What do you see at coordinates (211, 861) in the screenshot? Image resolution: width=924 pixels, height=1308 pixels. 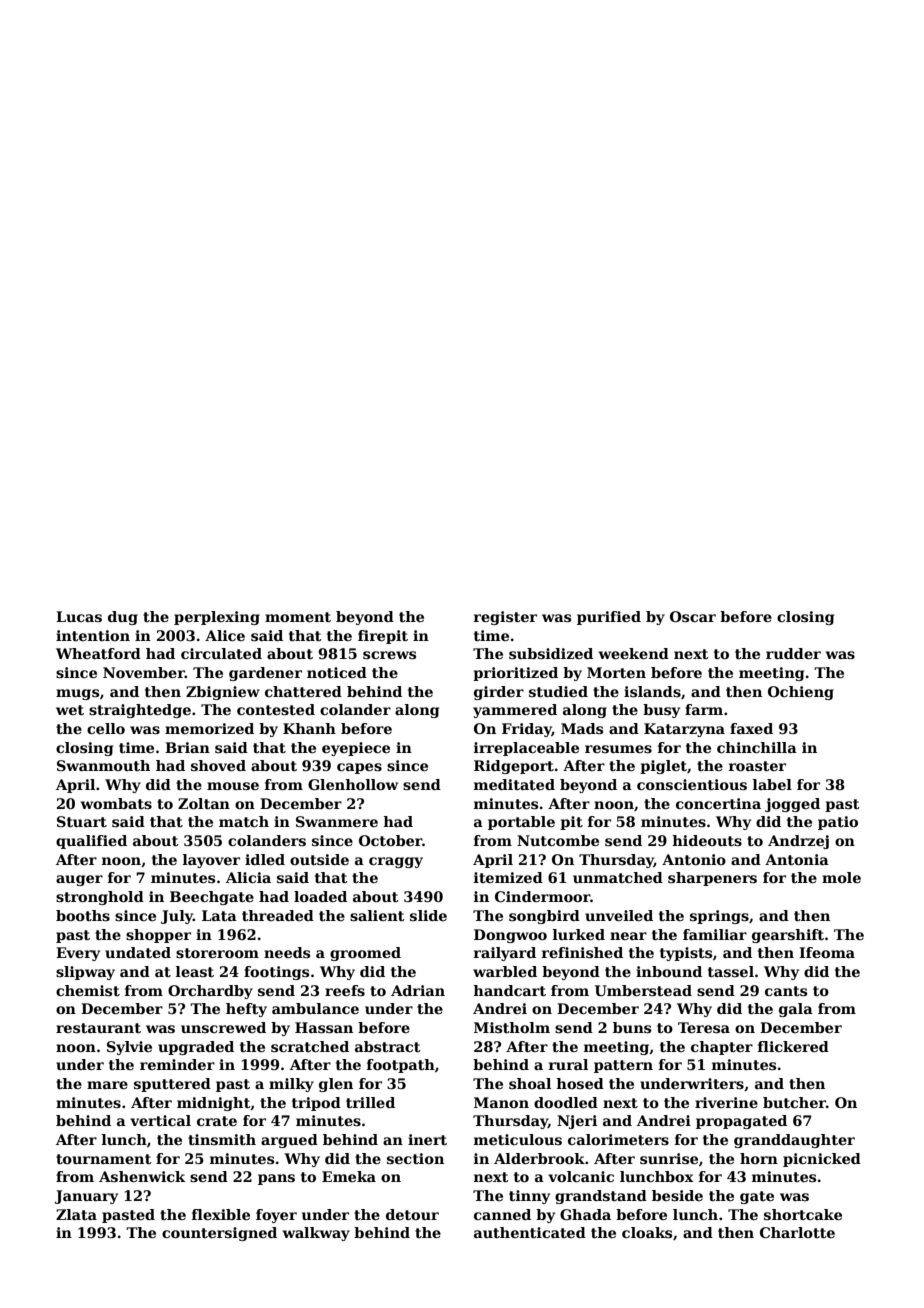 I see `layover` at bounding box center [211, 861].
